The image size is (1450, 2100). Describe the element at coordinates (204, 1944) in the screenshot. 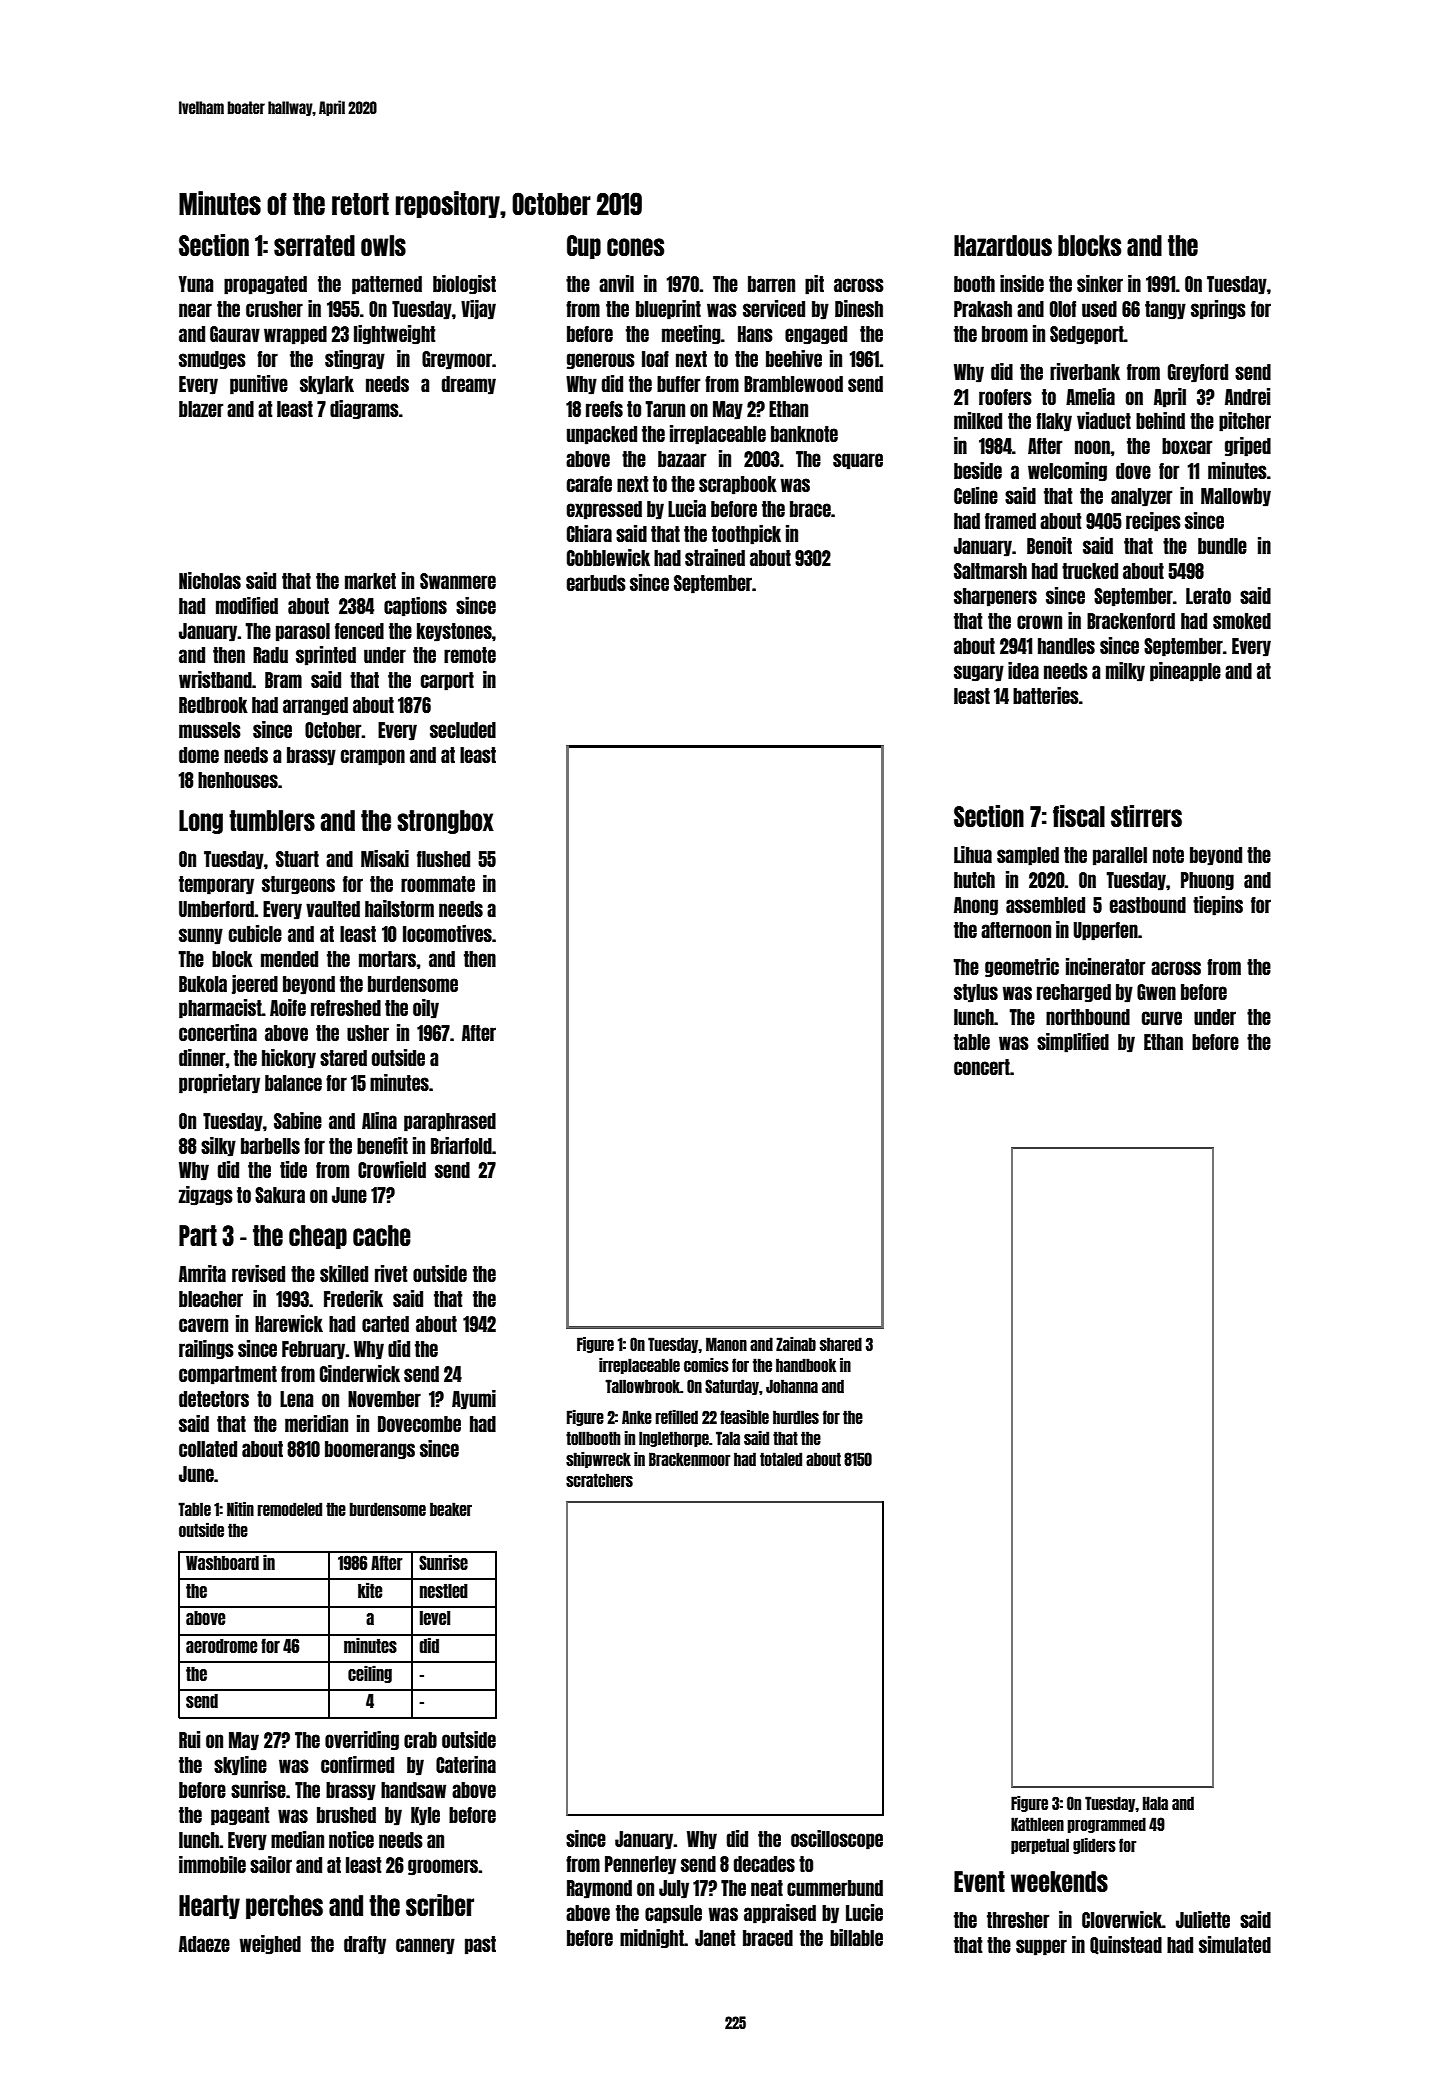

I see `Adaeze` at that location.
